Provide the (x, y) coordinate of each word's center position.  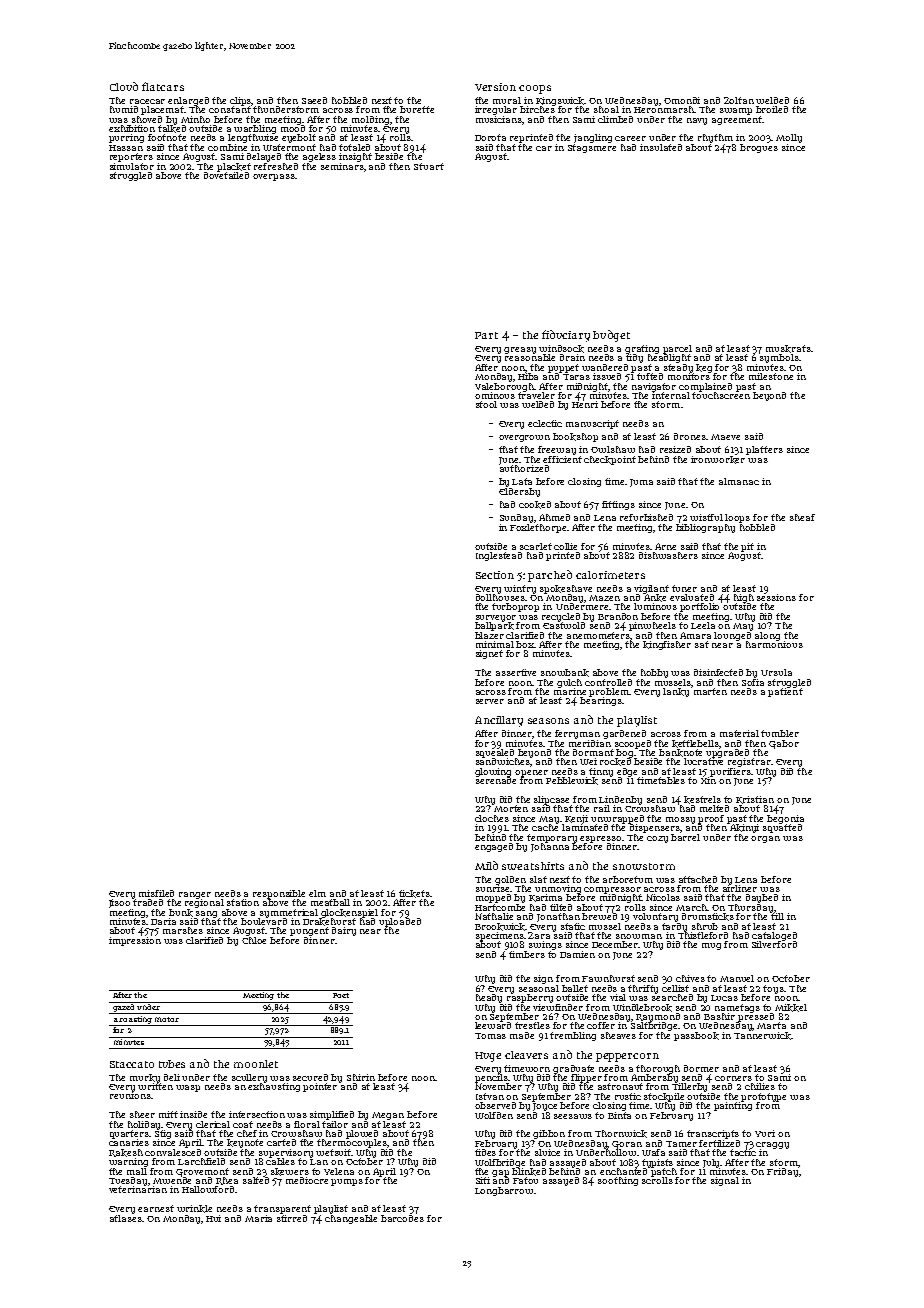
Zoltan (739, 100)
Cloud (124, 86)
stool (486, 404)
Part (486, 335)
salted (256, 1180)
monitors (689, 376)
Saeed (314, 100)
